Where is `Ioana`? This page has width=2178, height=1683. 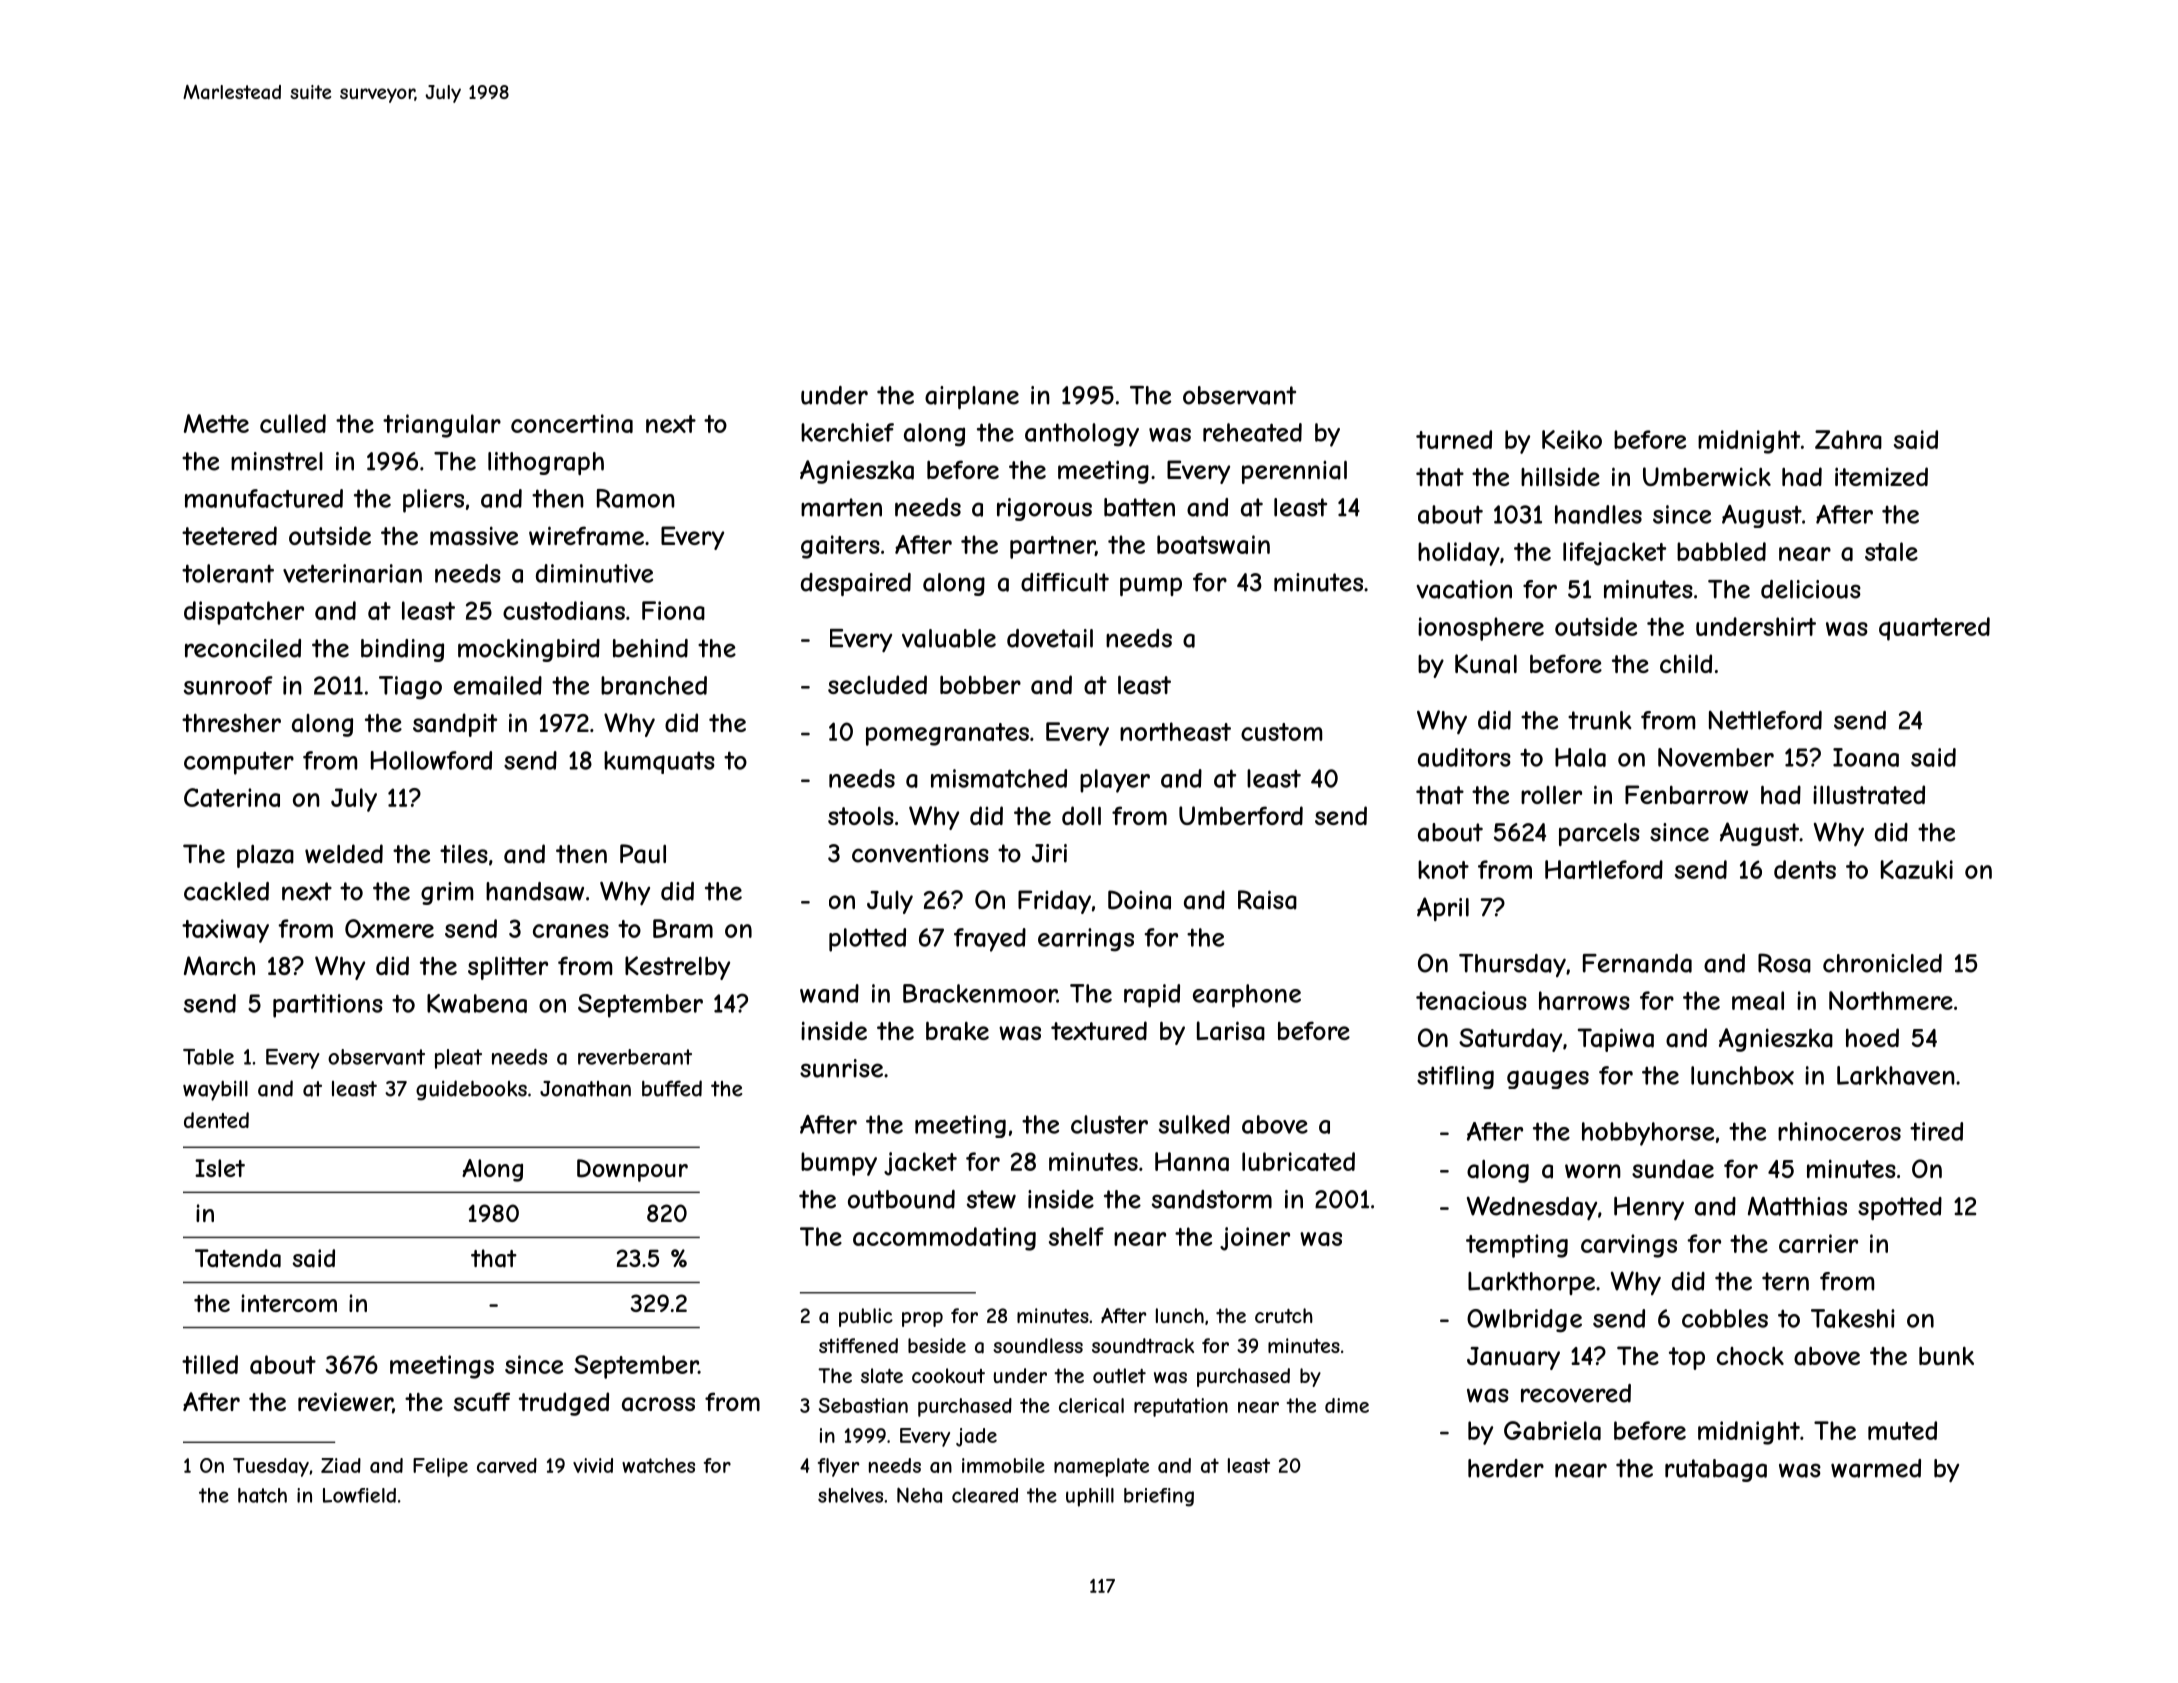 Ioana is located at coordinates (1866, 757).
